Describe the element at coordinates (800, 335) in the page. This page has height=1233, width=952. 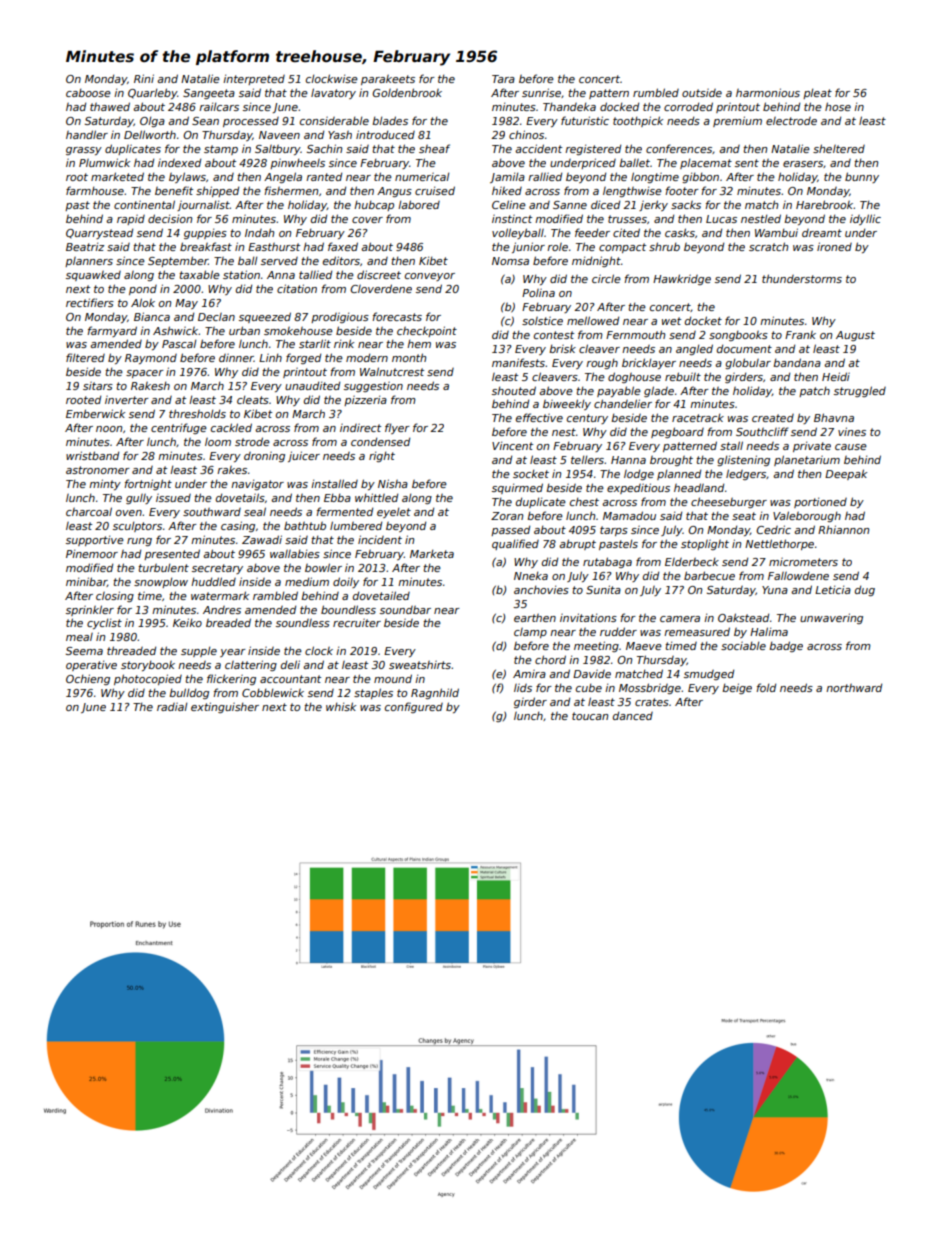
I see `Frank` at that location.
